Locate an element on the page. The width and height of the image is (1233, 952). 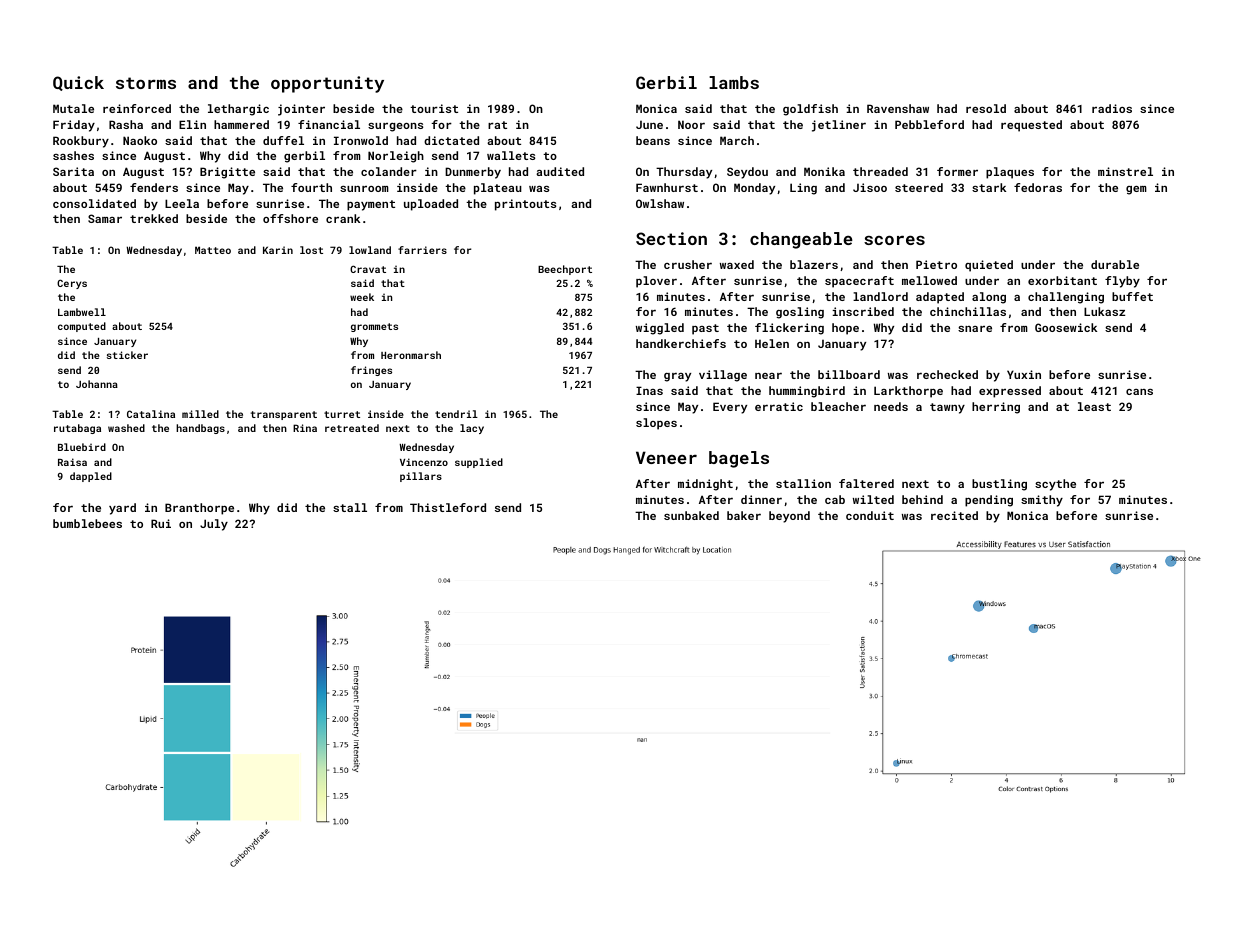
computed is located at coordinates (82, 327).
